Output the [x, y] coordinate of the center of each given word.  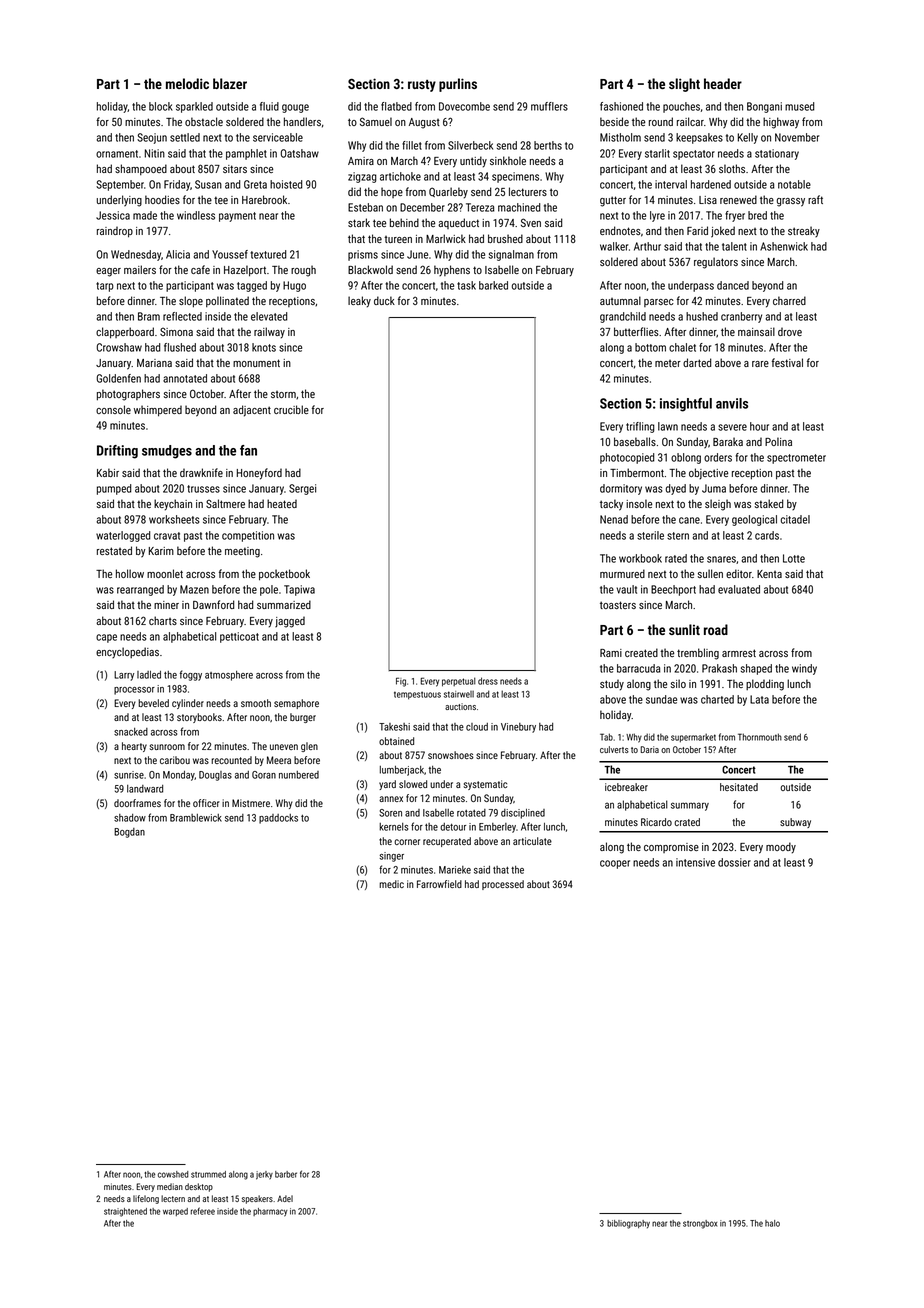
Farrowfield [439, 884]
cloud [477, 727]
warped [175, 1212]
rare [760, 364]
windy [804, 669]
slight [684, 85]
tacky [611, 505]
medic [391, 884]
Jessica [113, 215]
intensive [695, 862]
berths [548, 145]
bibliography [628, 1224]
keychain [173, 505]
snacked [131, 732]
